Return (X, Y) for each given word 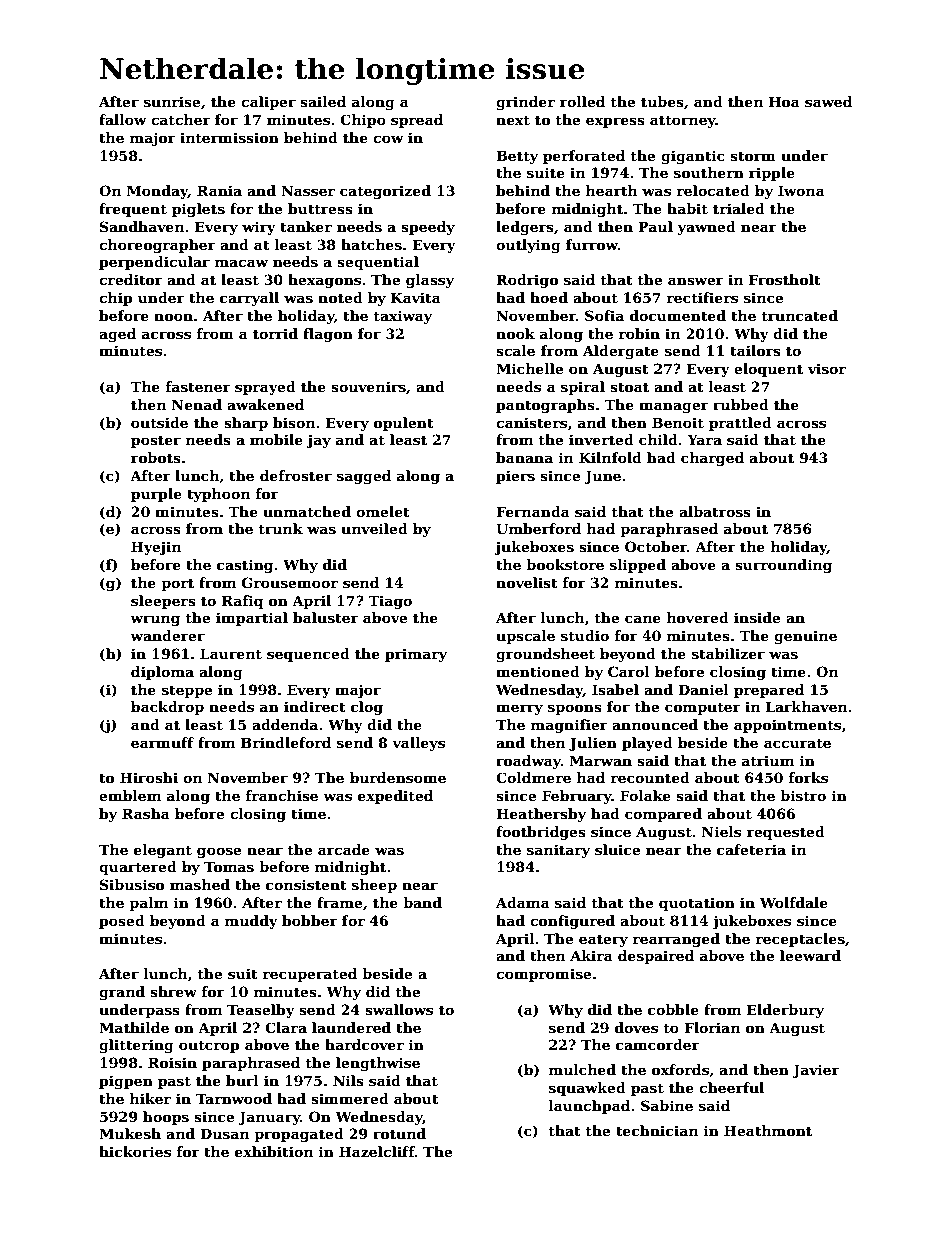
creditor (131, 279)
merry (519, 709)
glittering (136, 1046)
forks (808, 777)
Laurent (231, 653)
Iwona (801, 190)
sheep (374, 886)
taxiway (402, 317)
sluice (617, 849)
